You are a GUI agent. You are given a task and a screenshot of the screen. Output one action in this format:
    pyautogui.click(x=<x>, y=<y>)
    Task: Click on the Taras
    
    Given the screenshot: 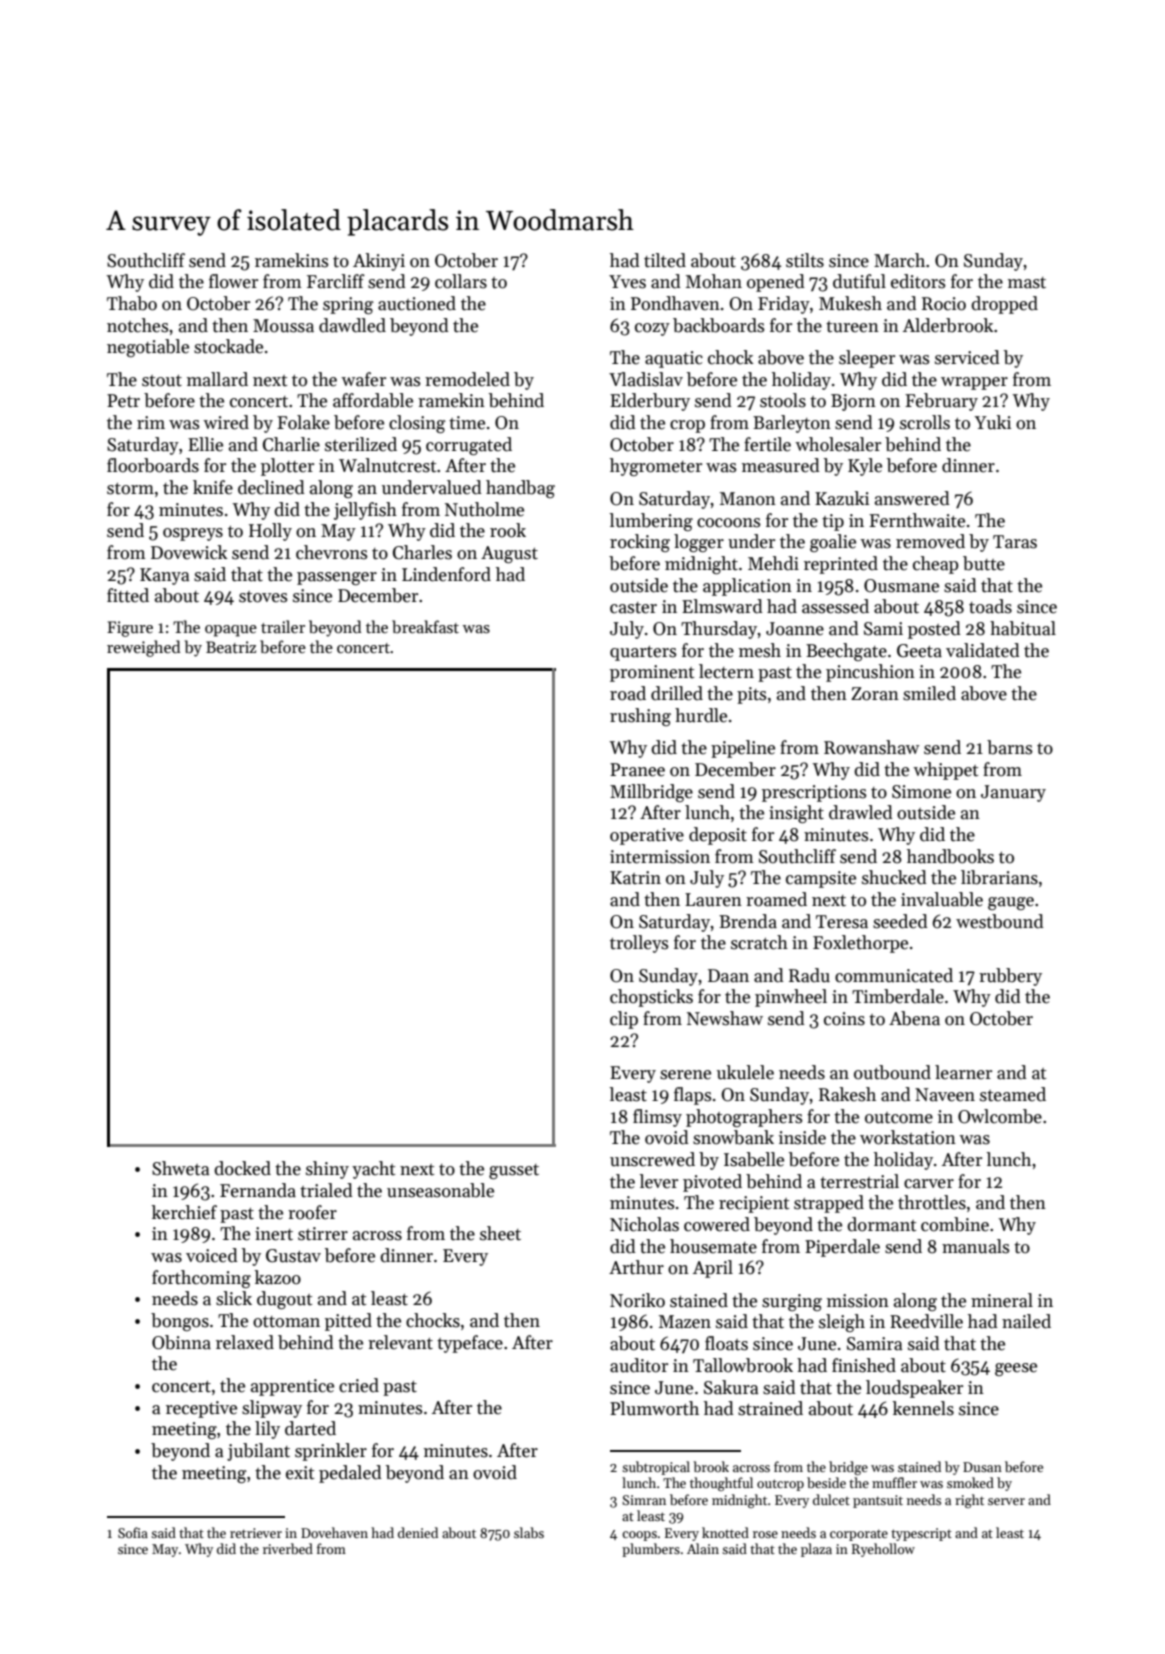 What is the action you would take?
    pyautogui.click(x=1015, y=542)
